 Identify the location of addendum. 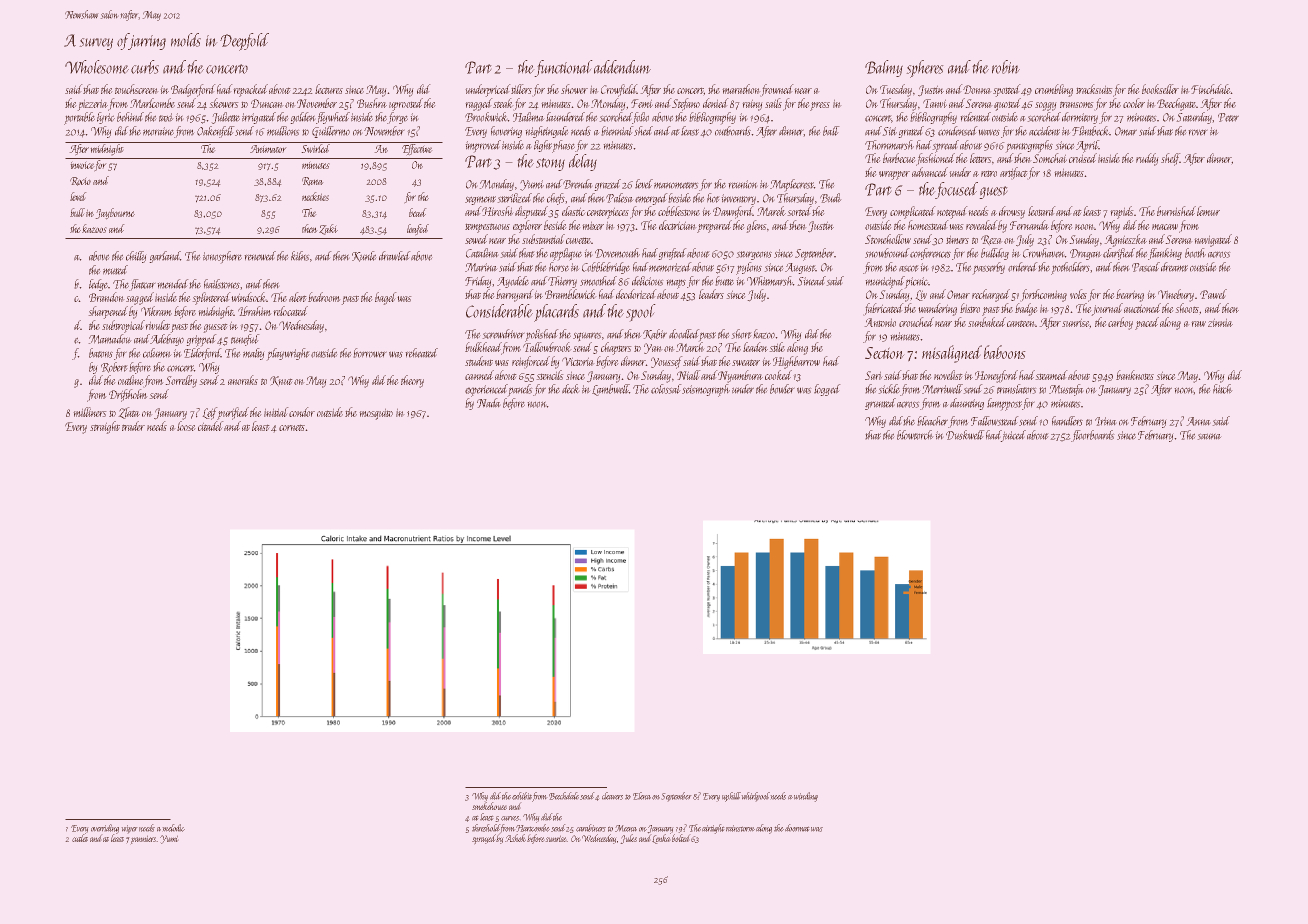
(622, 67).
